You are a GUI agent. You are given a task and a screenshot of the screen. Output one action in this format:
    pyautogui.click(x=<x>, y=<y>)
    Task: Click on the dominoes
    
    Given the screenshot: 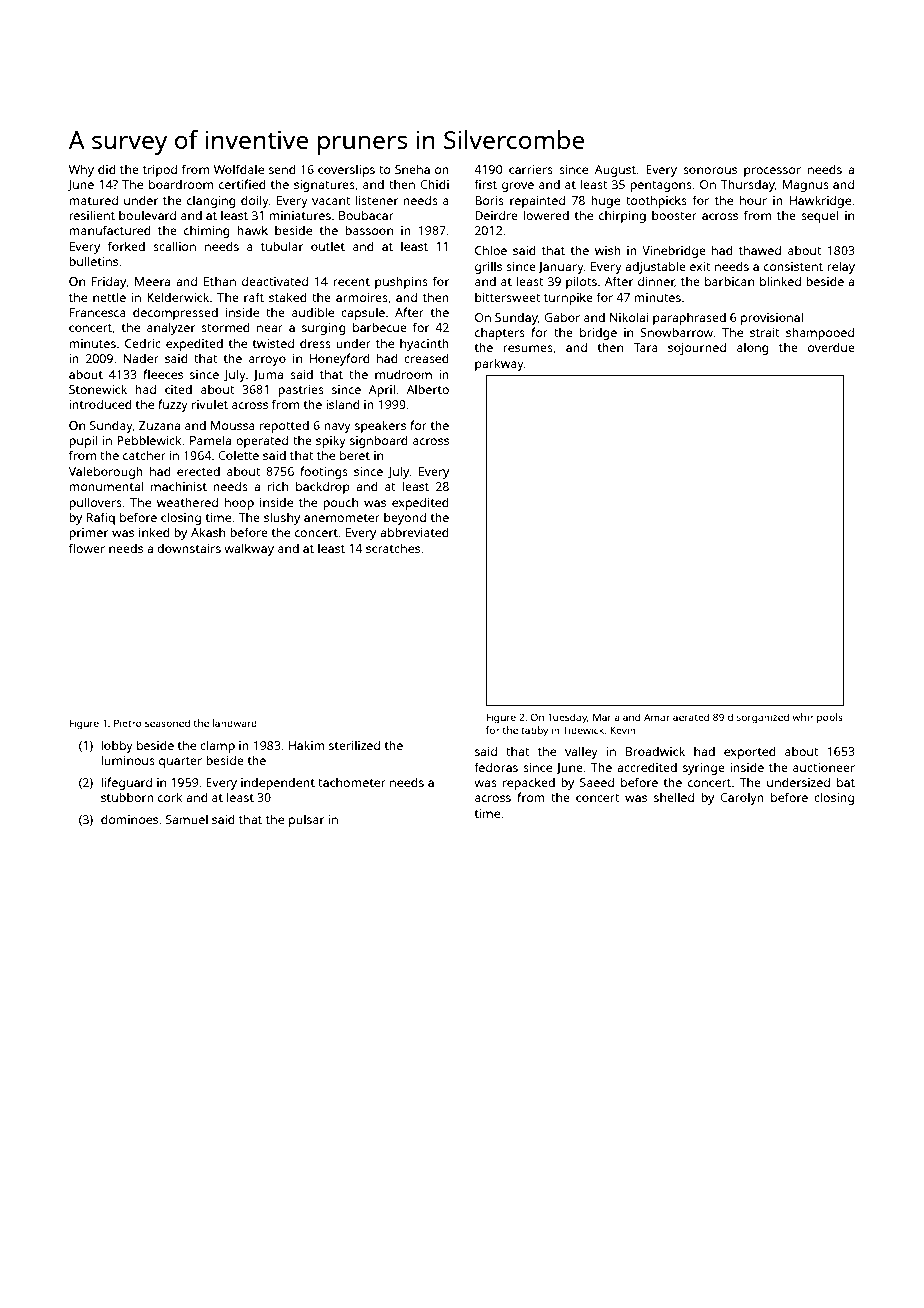 What is the action you would take?
    pyautogui.click(x=129, y=819)
